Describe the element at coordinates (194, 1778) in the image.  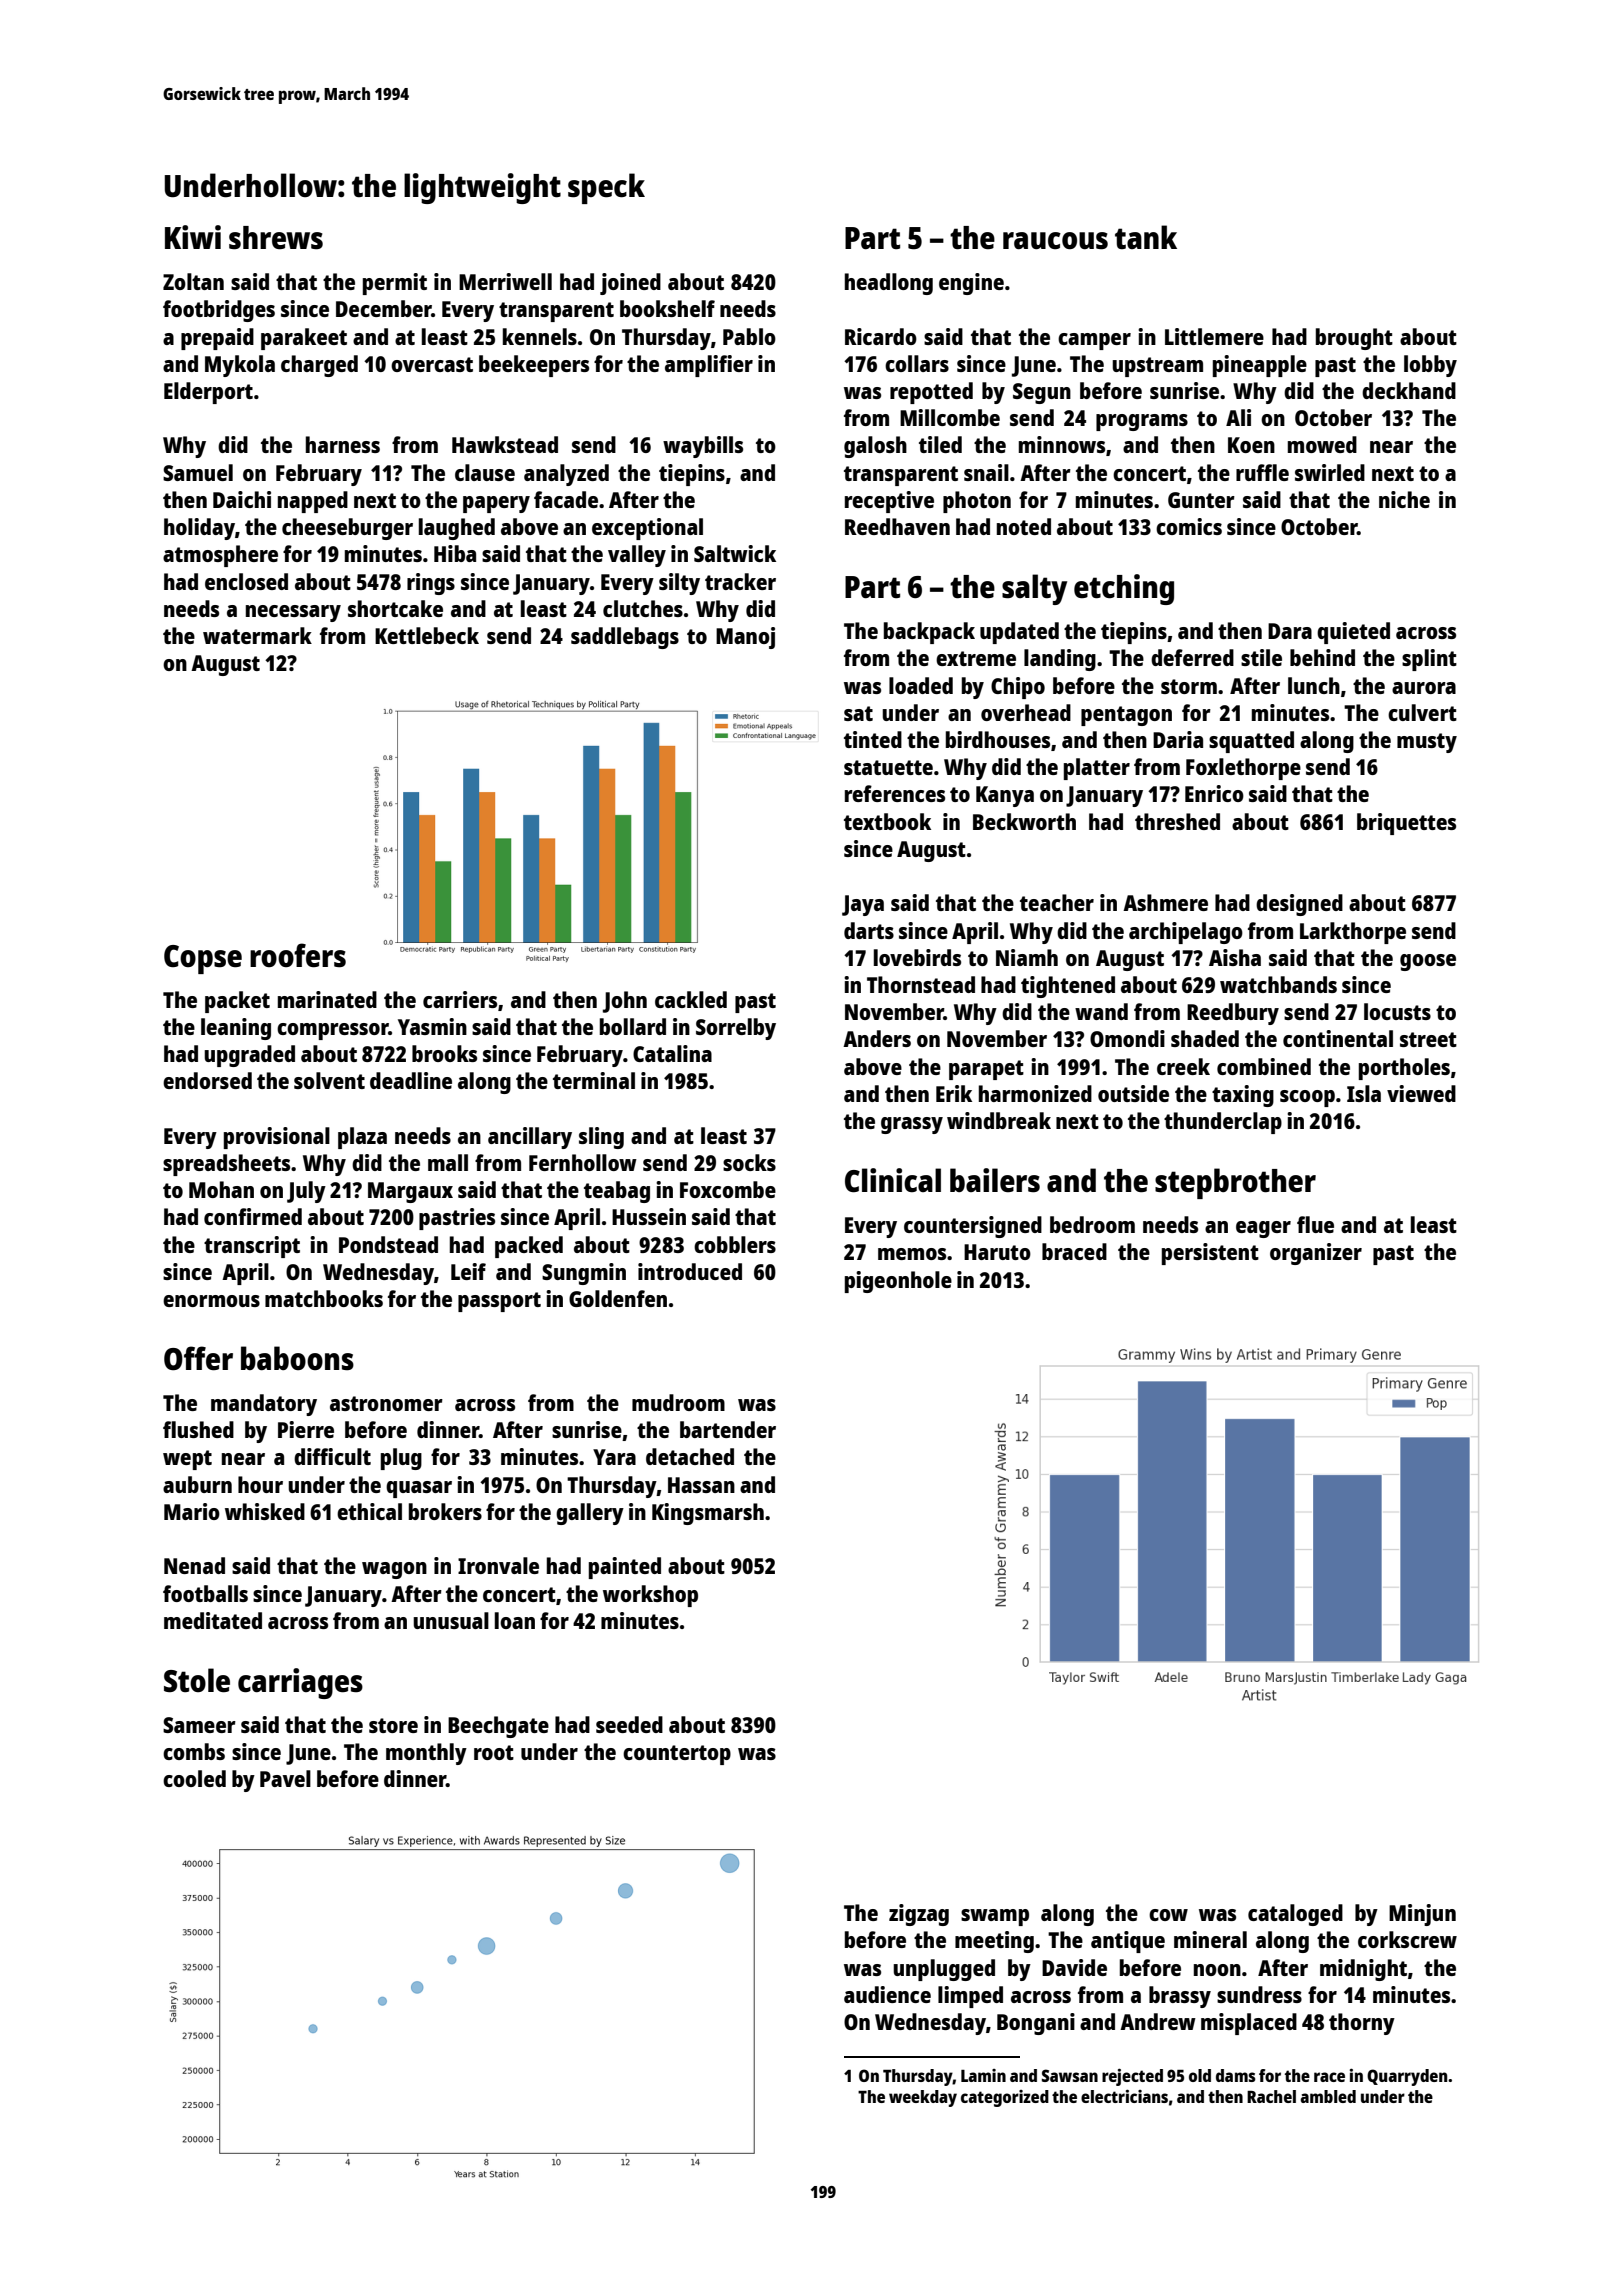
I see `cooled` at that location.
